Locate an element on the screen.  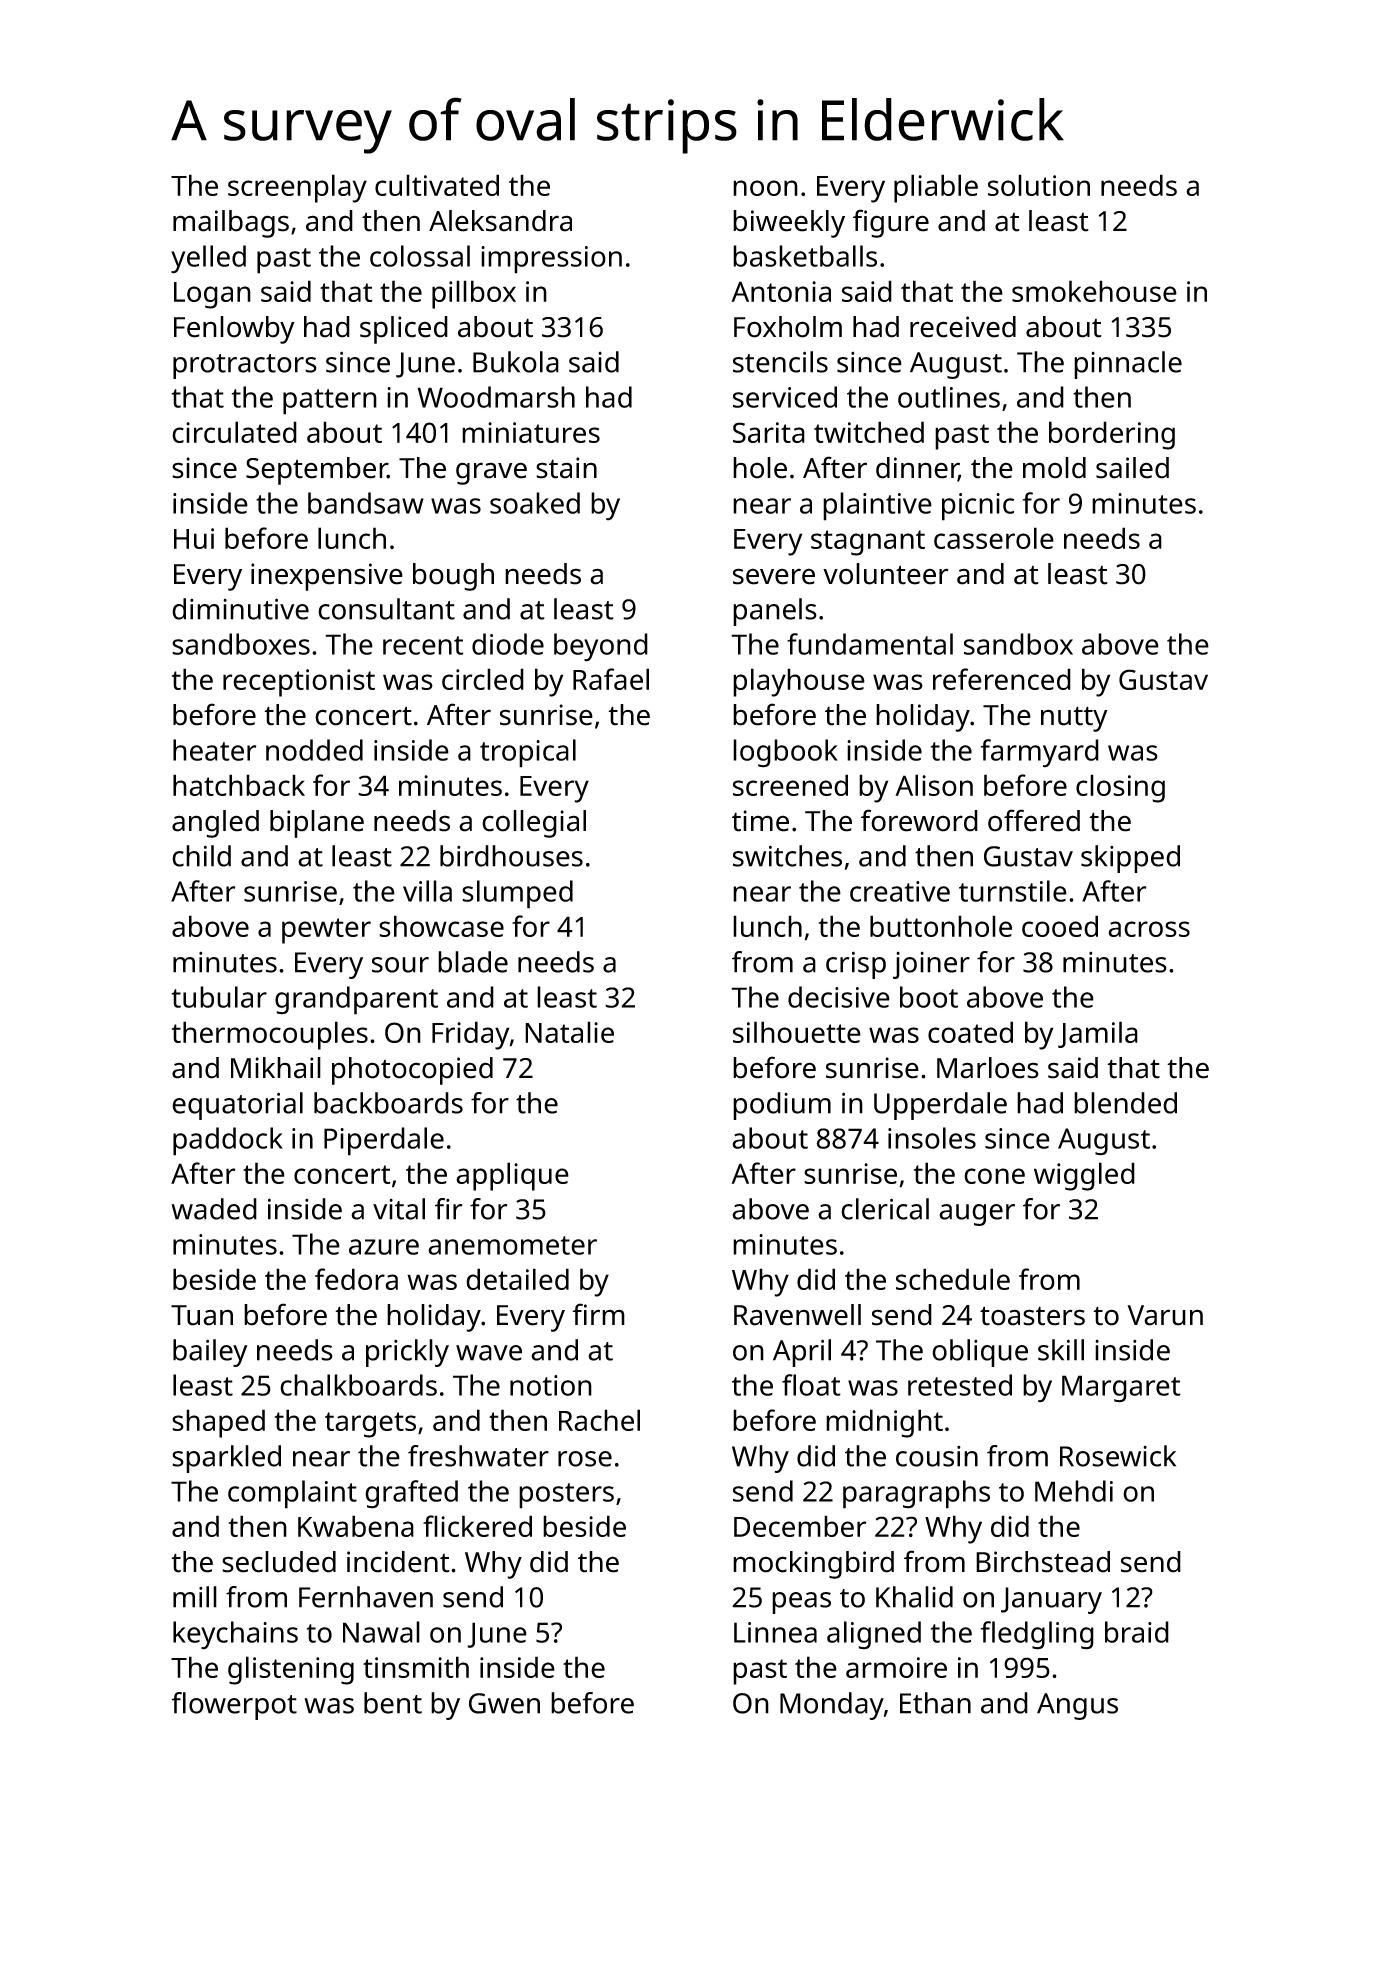
Gwen is located at coordinates (504, 1703).
